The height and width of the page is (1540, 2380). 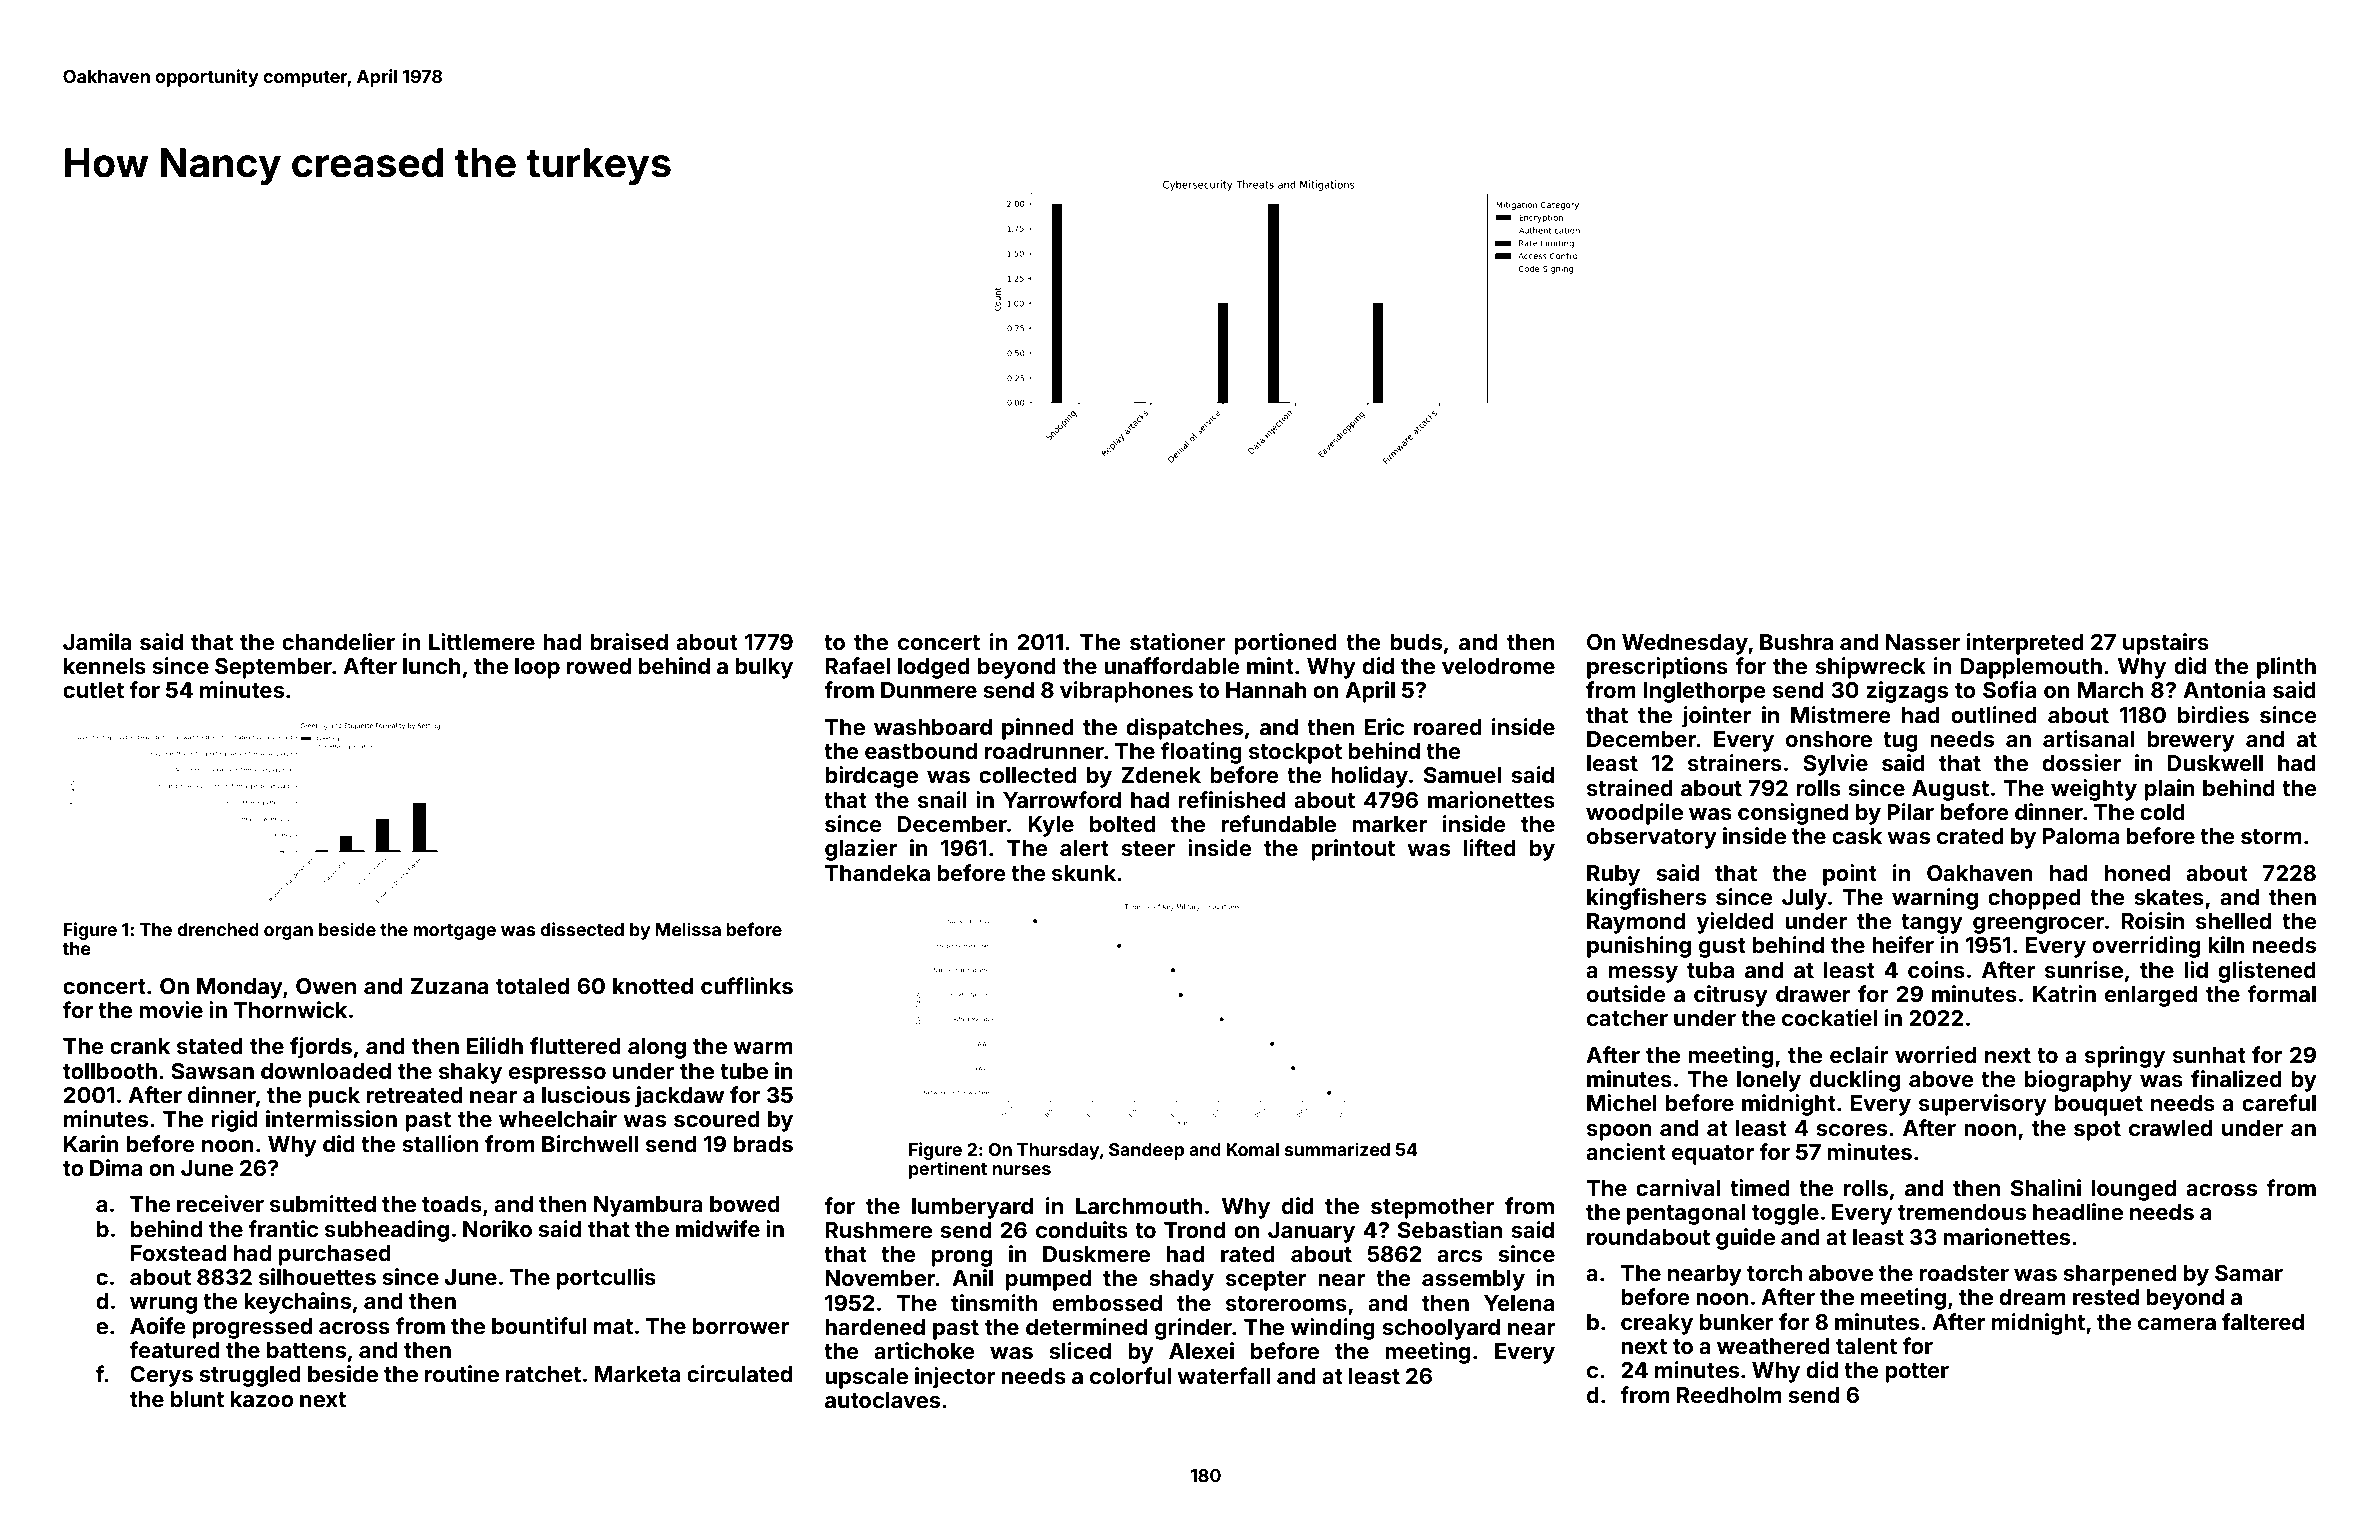 What do you see at coordinates (338, 641) in the page?
I see `chandelier` at bounding box center [338, 641].
